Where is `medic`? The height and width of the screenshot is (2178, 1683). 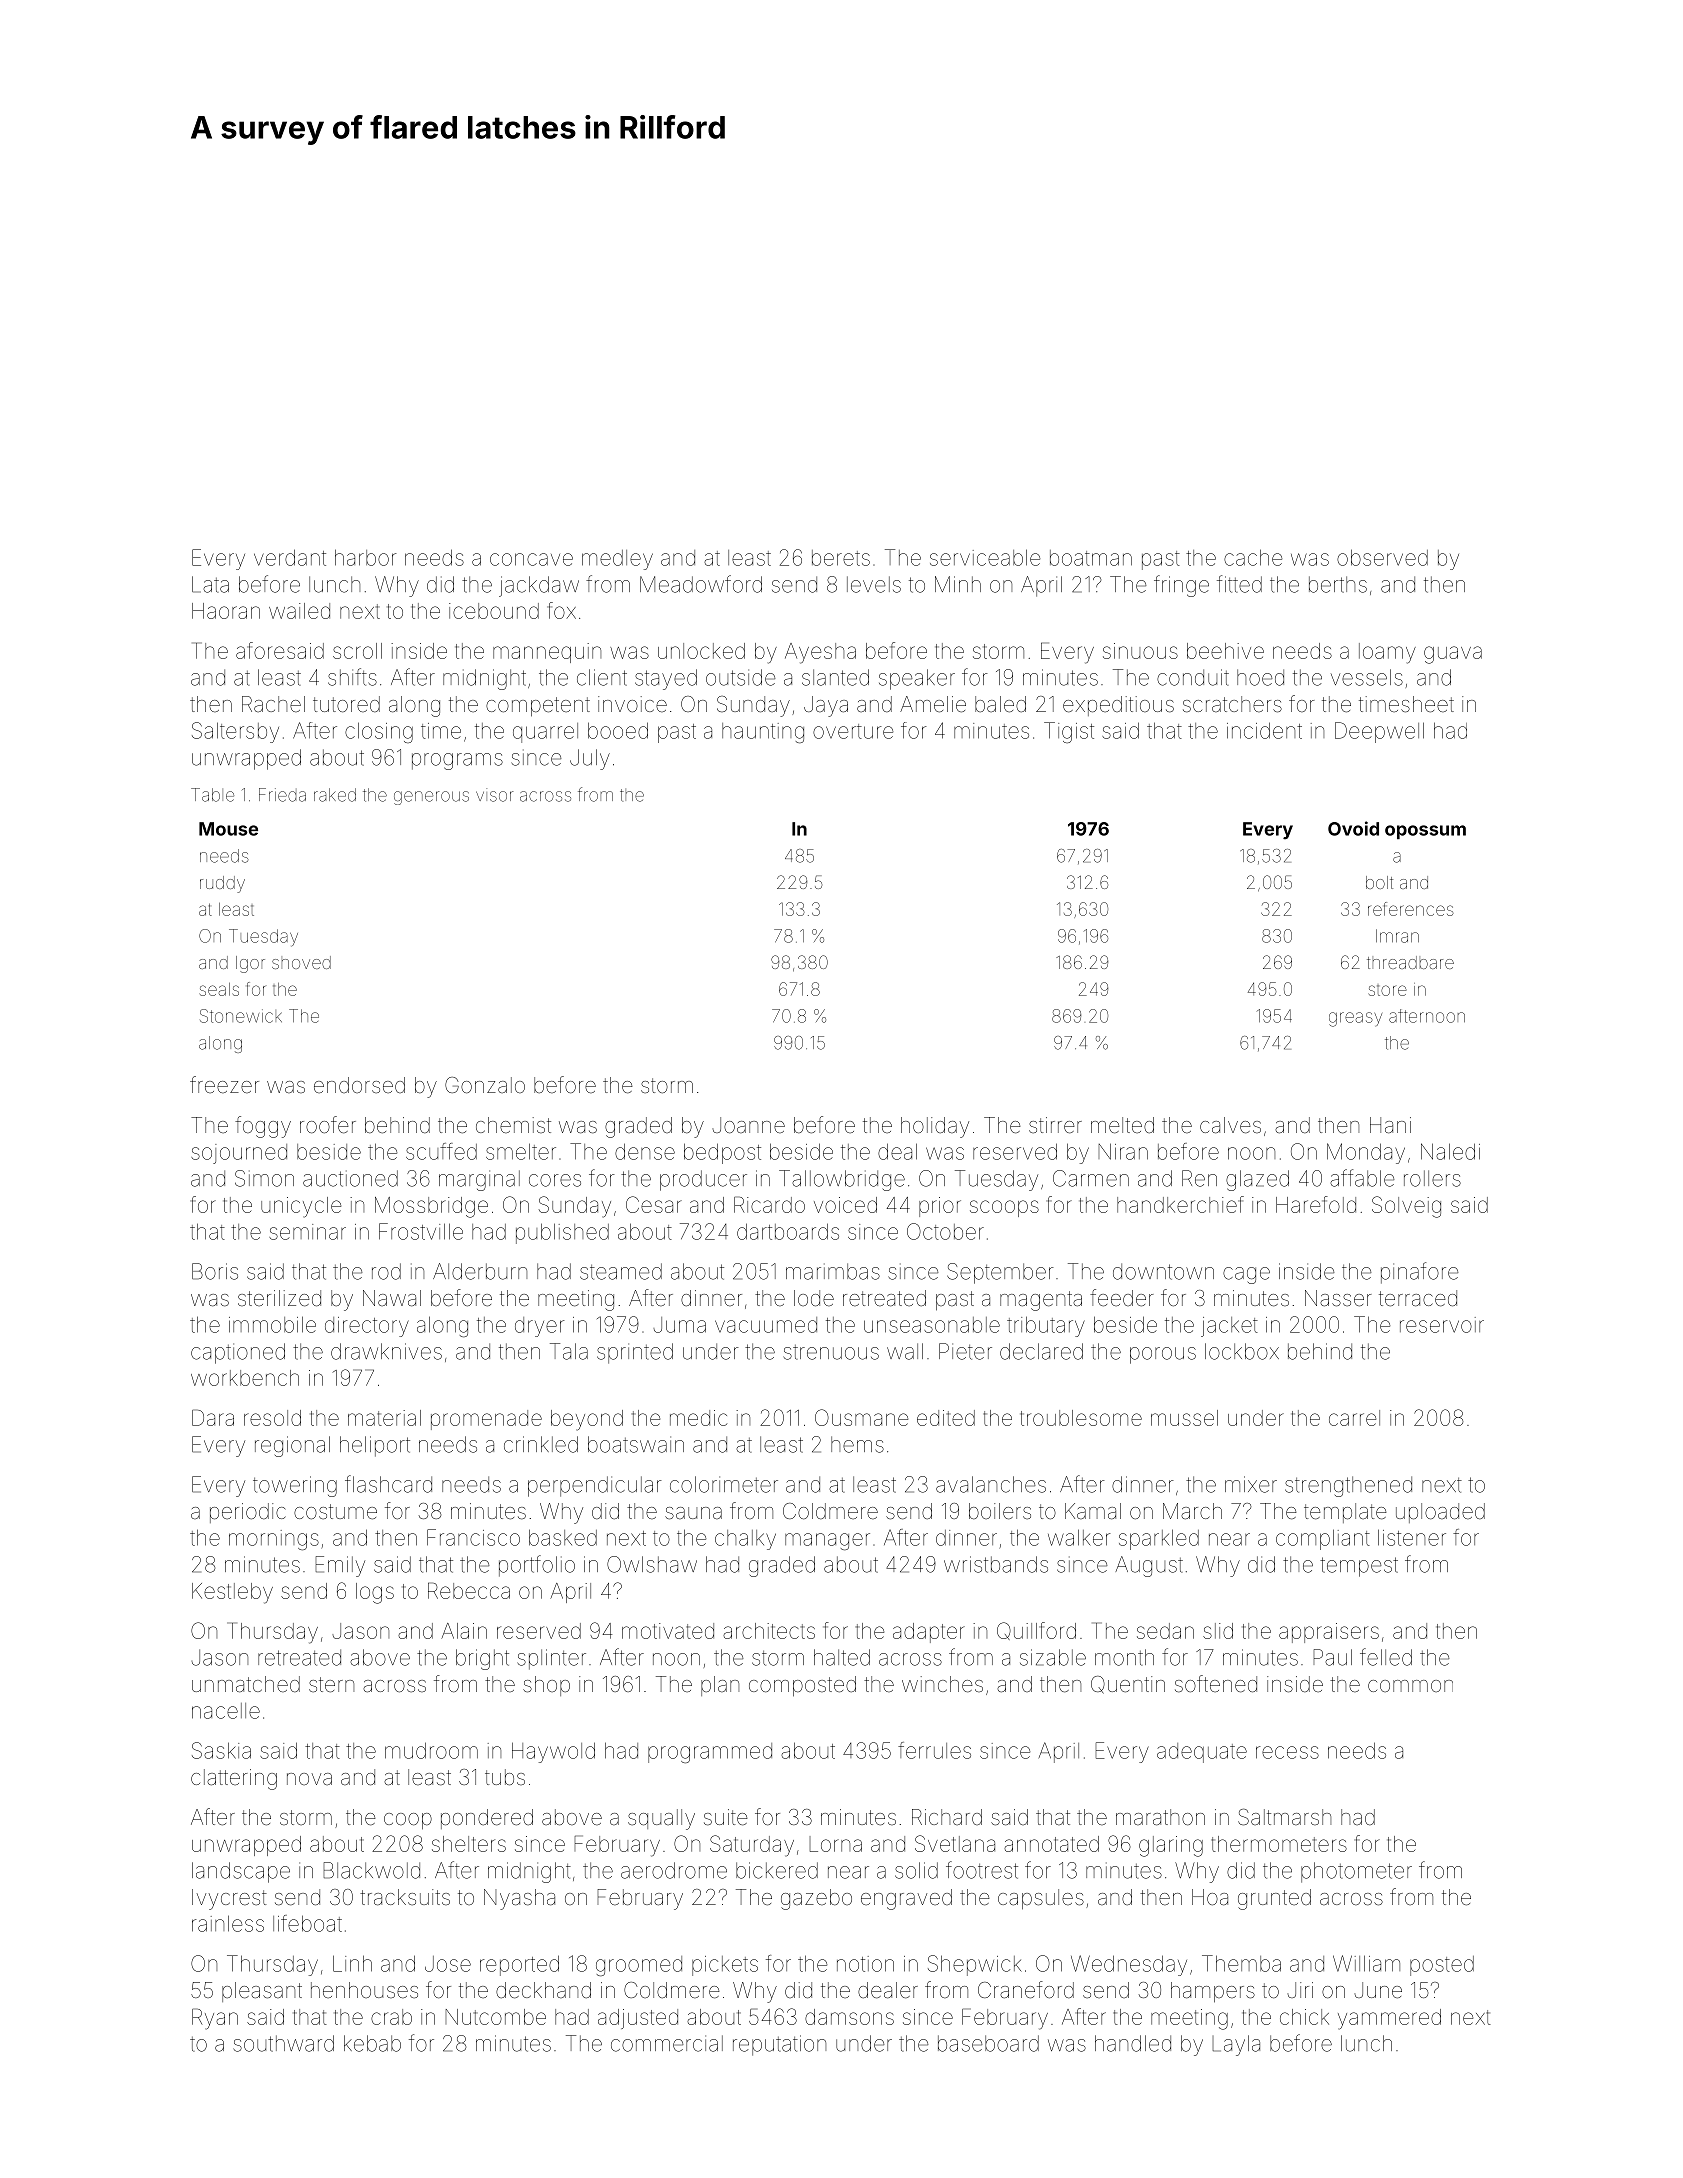 medic is located at coordinates (698, 1418).
